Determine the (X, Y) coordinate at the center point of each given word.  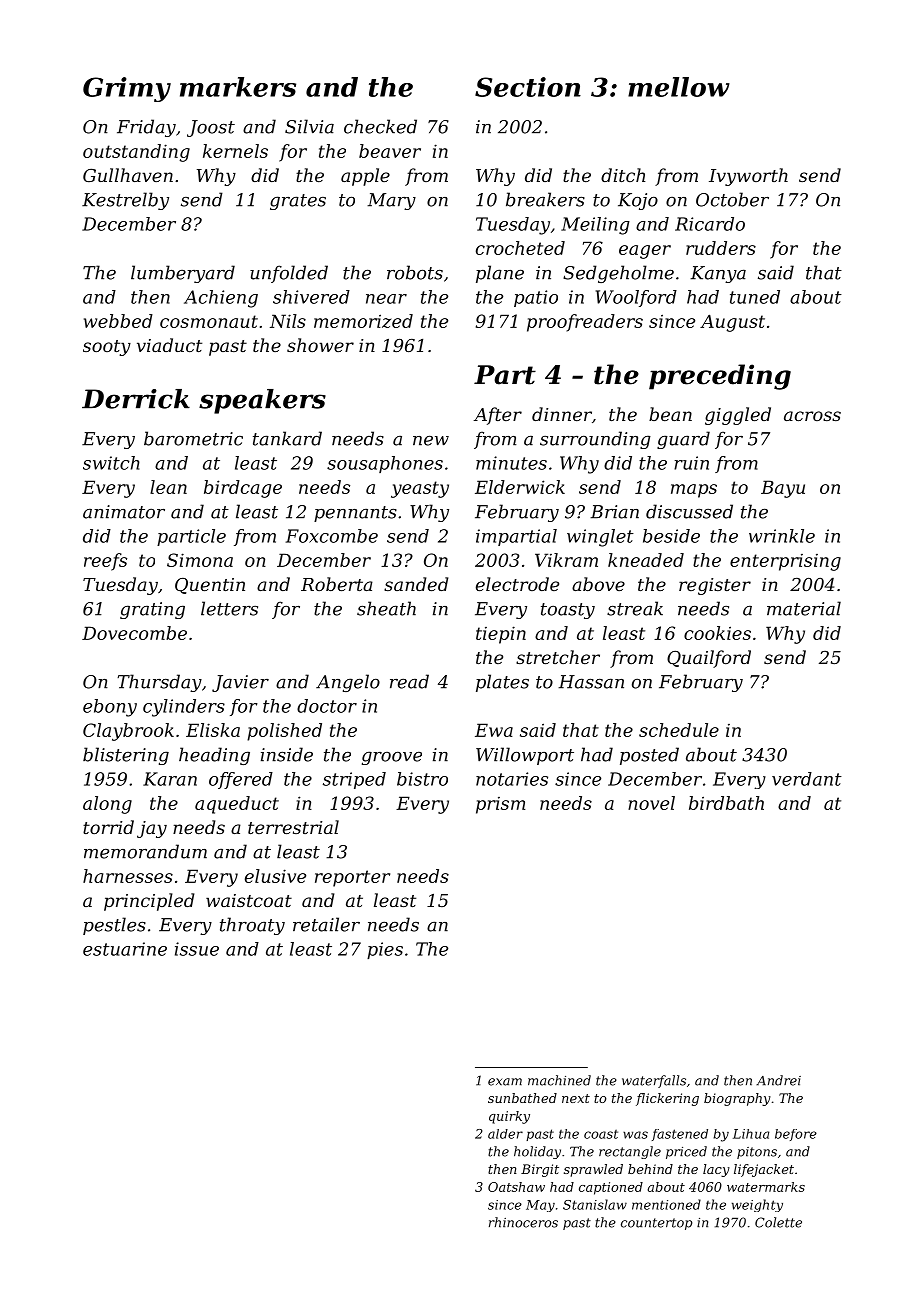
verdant (807, 779)
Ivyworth (748, 177)
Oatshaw (516, 1187)
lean (168, 487)
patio (536, 298)
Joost (211, 128)
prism (501, 805)
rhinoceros (523, 1222)
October (732, 199)
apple (365, 177)
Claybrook (128, 732)
